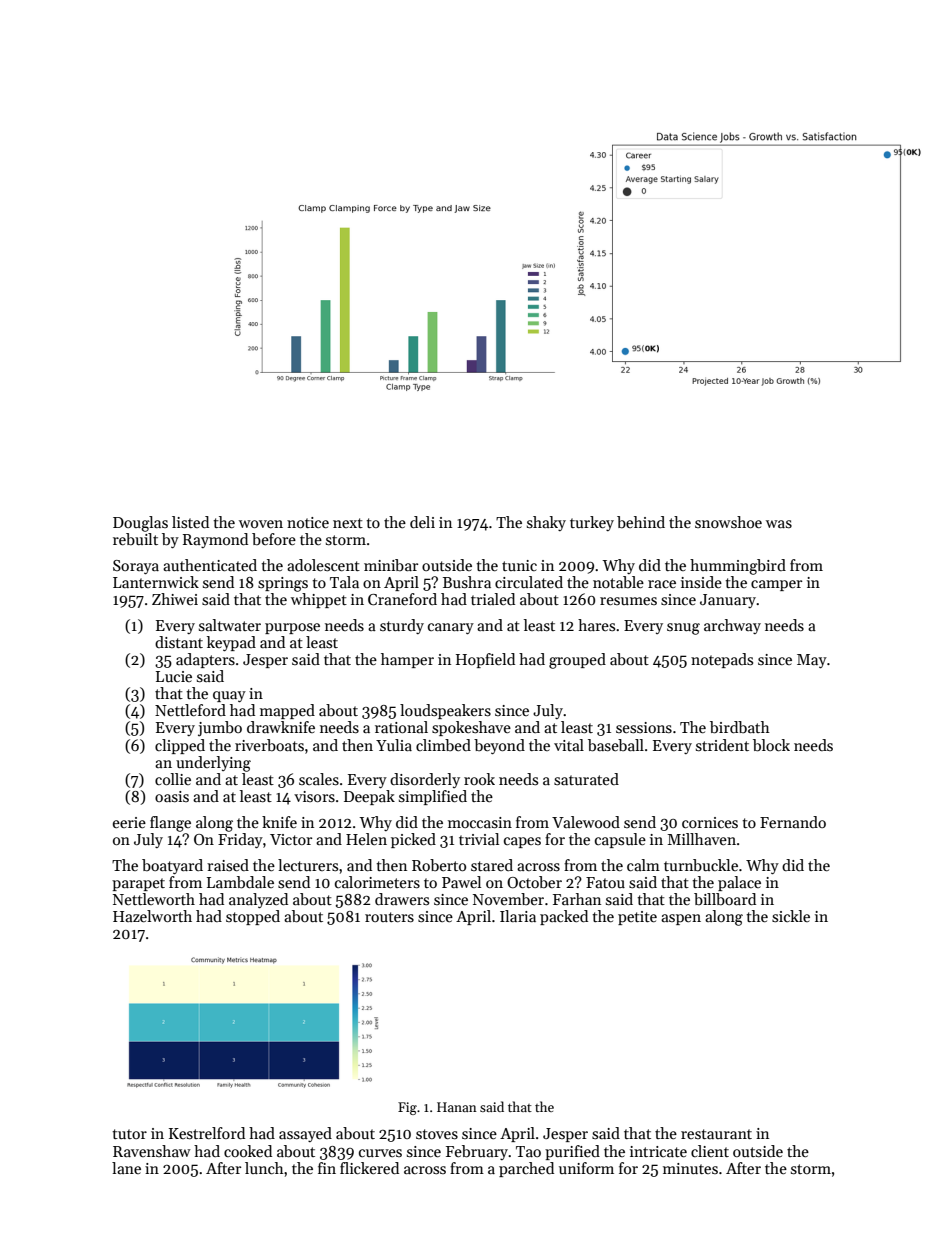  I want to click on Deepak, so click(369, 797).
